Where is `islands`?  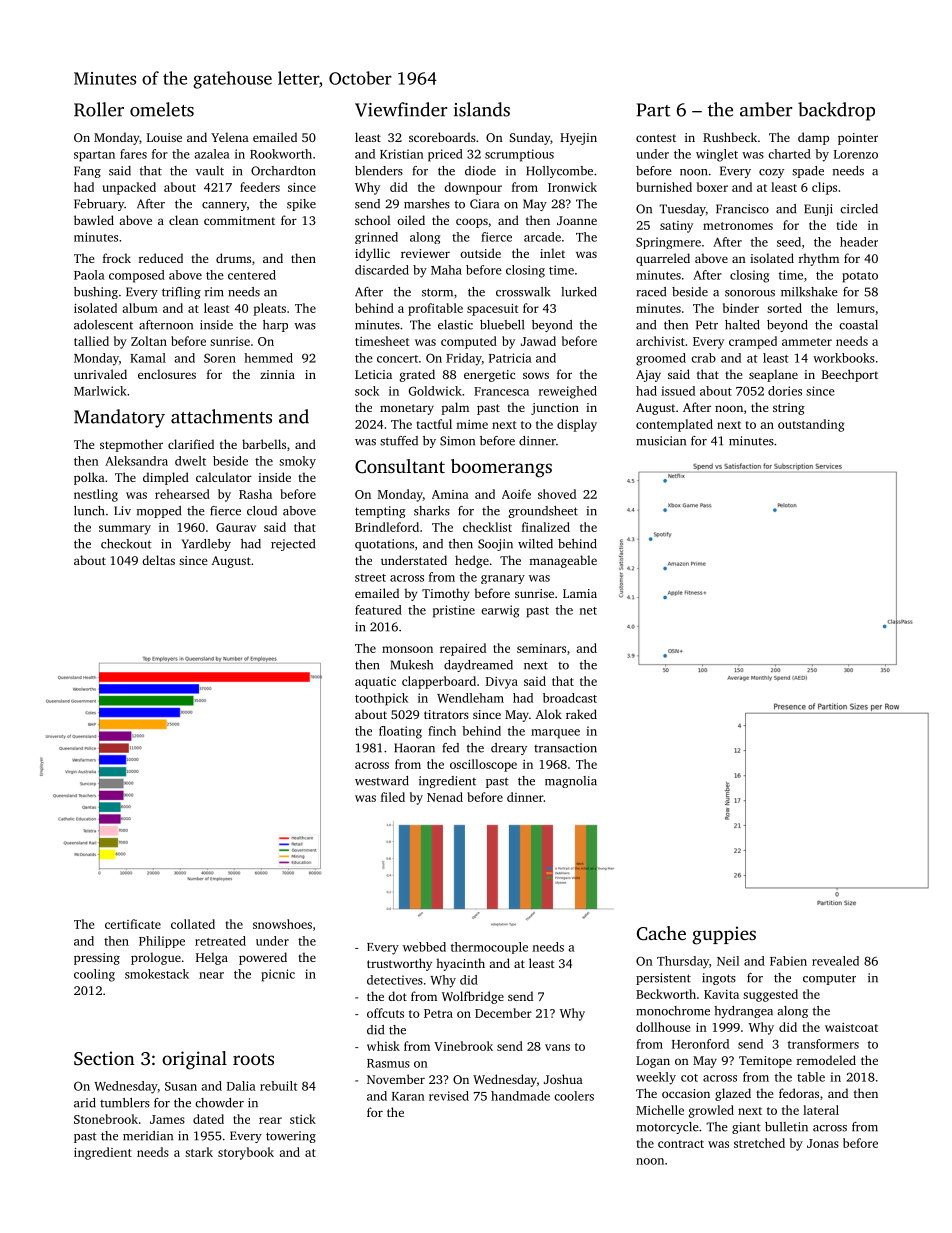 islands is located at coordinates (482, 109).
